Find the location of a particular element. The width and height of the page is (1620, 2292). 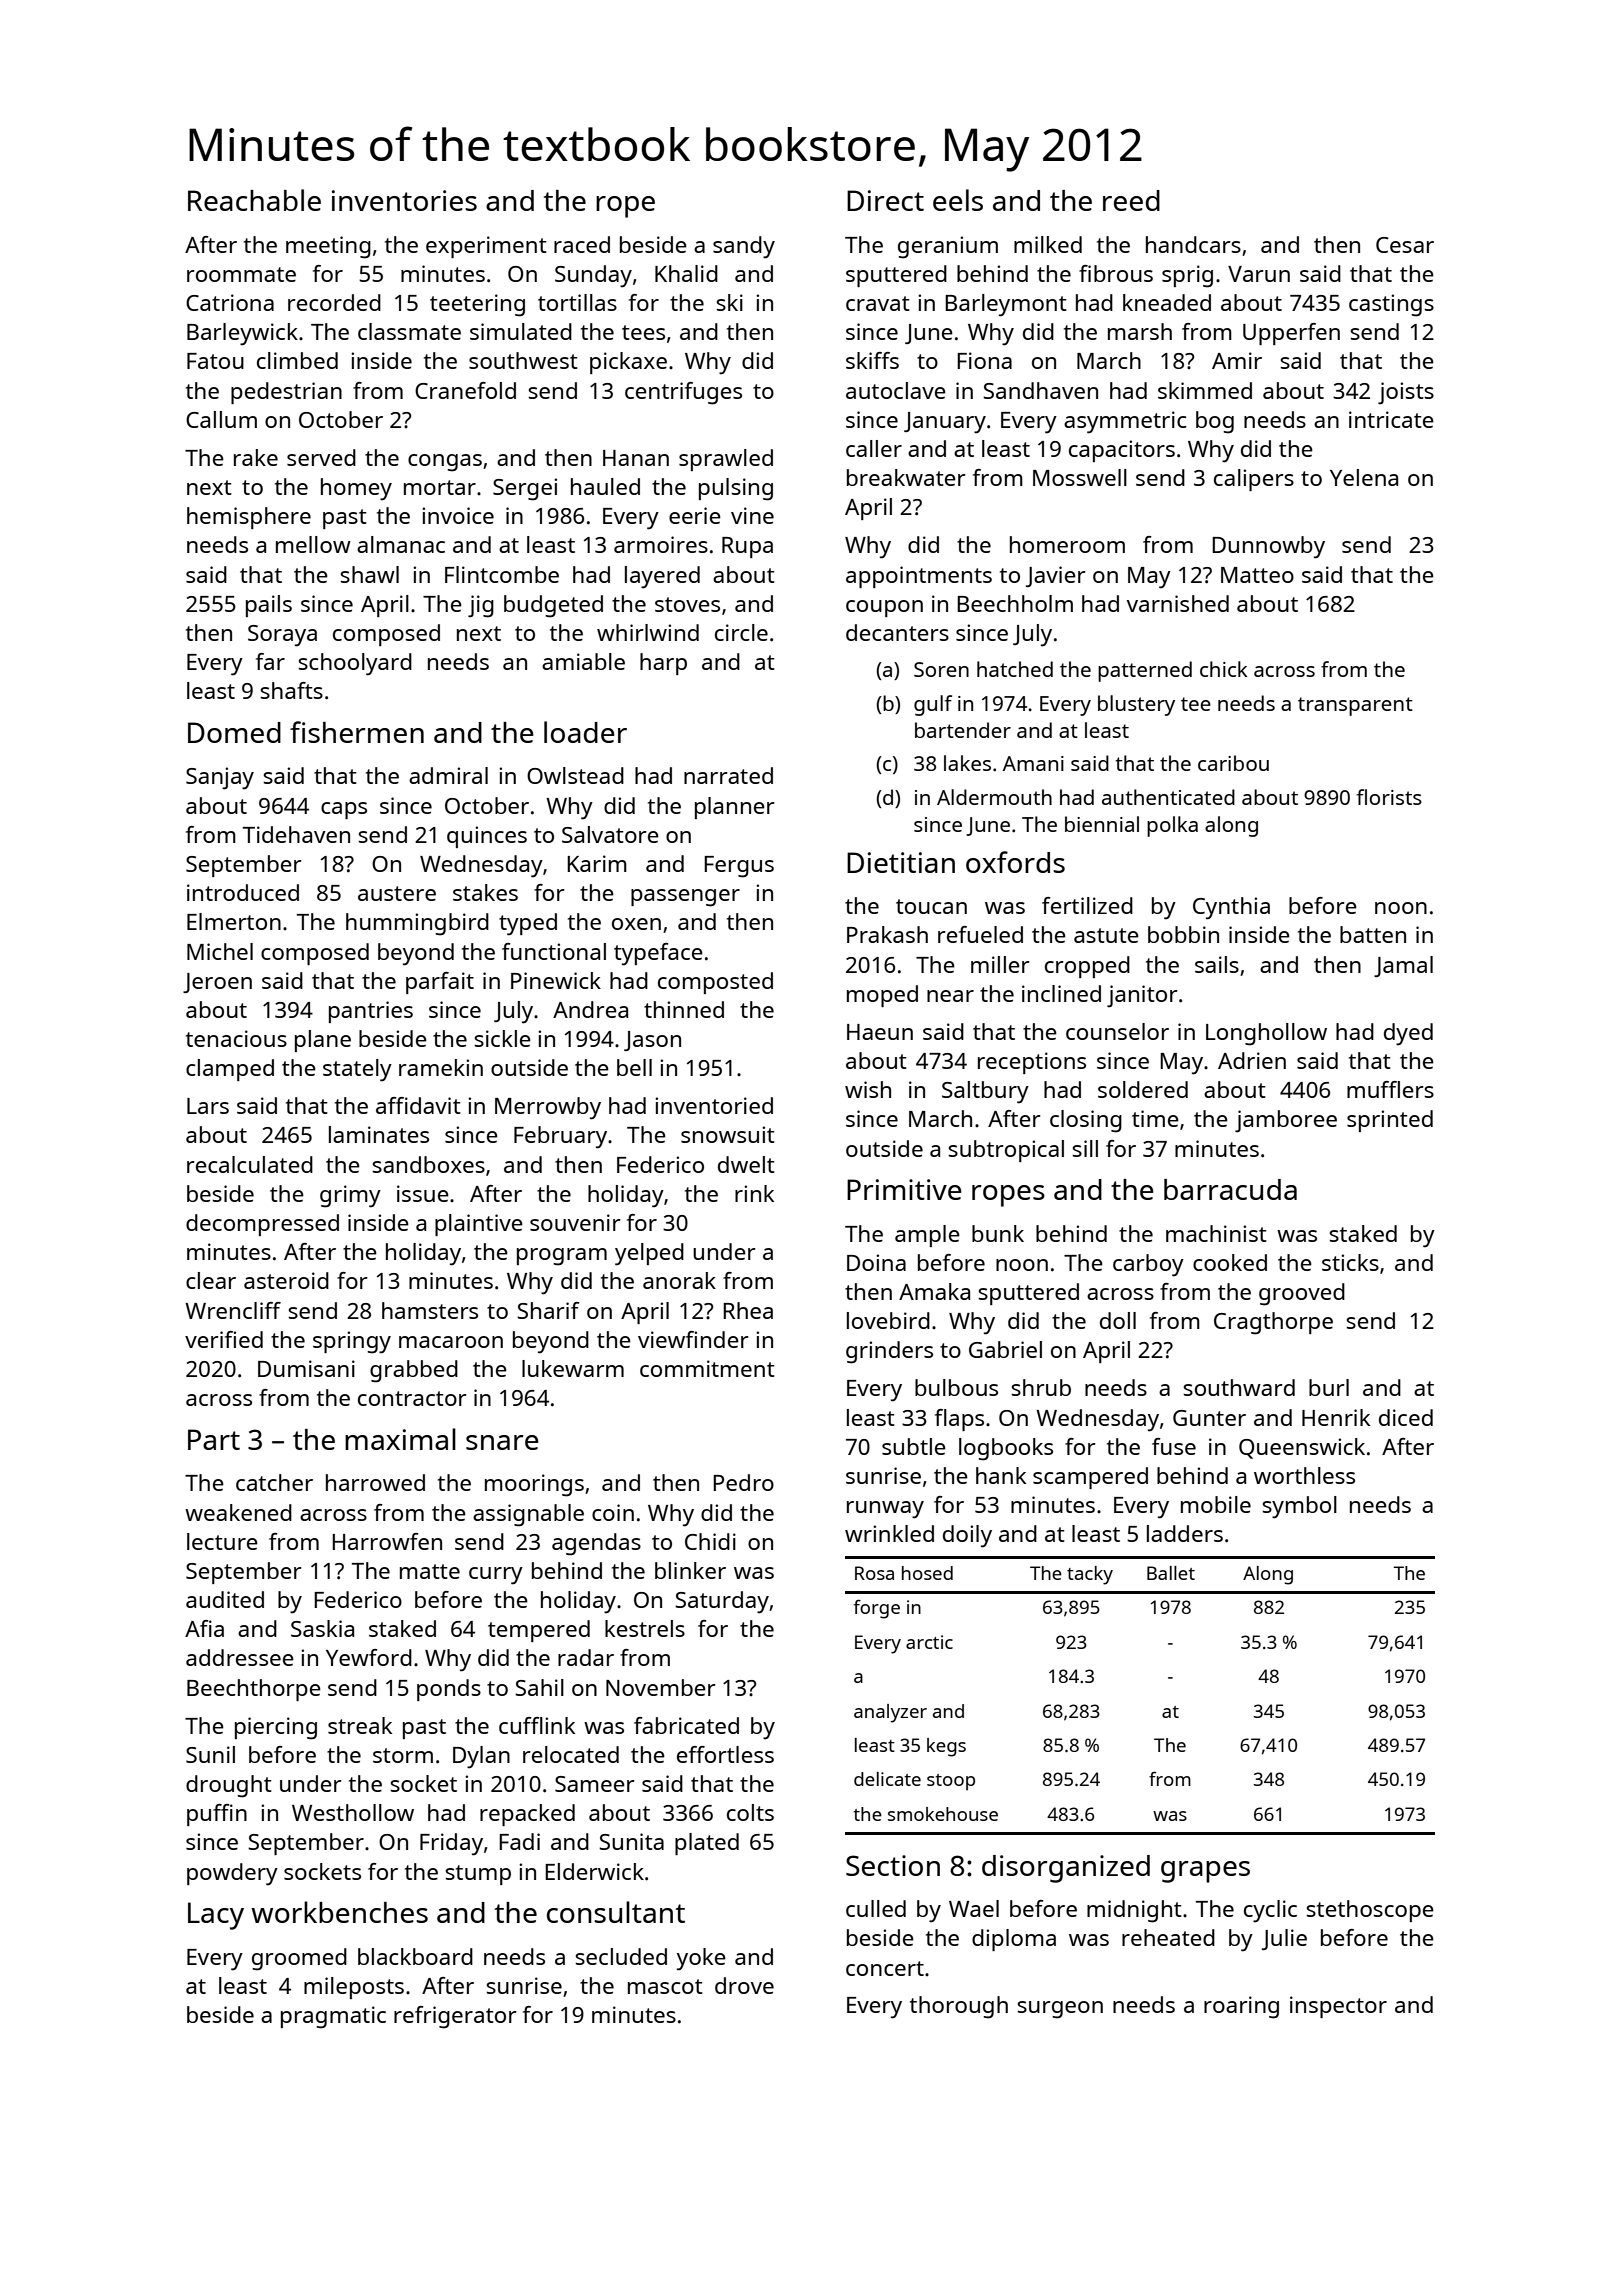

Ballet is located at coordinates (1171, 1573).
